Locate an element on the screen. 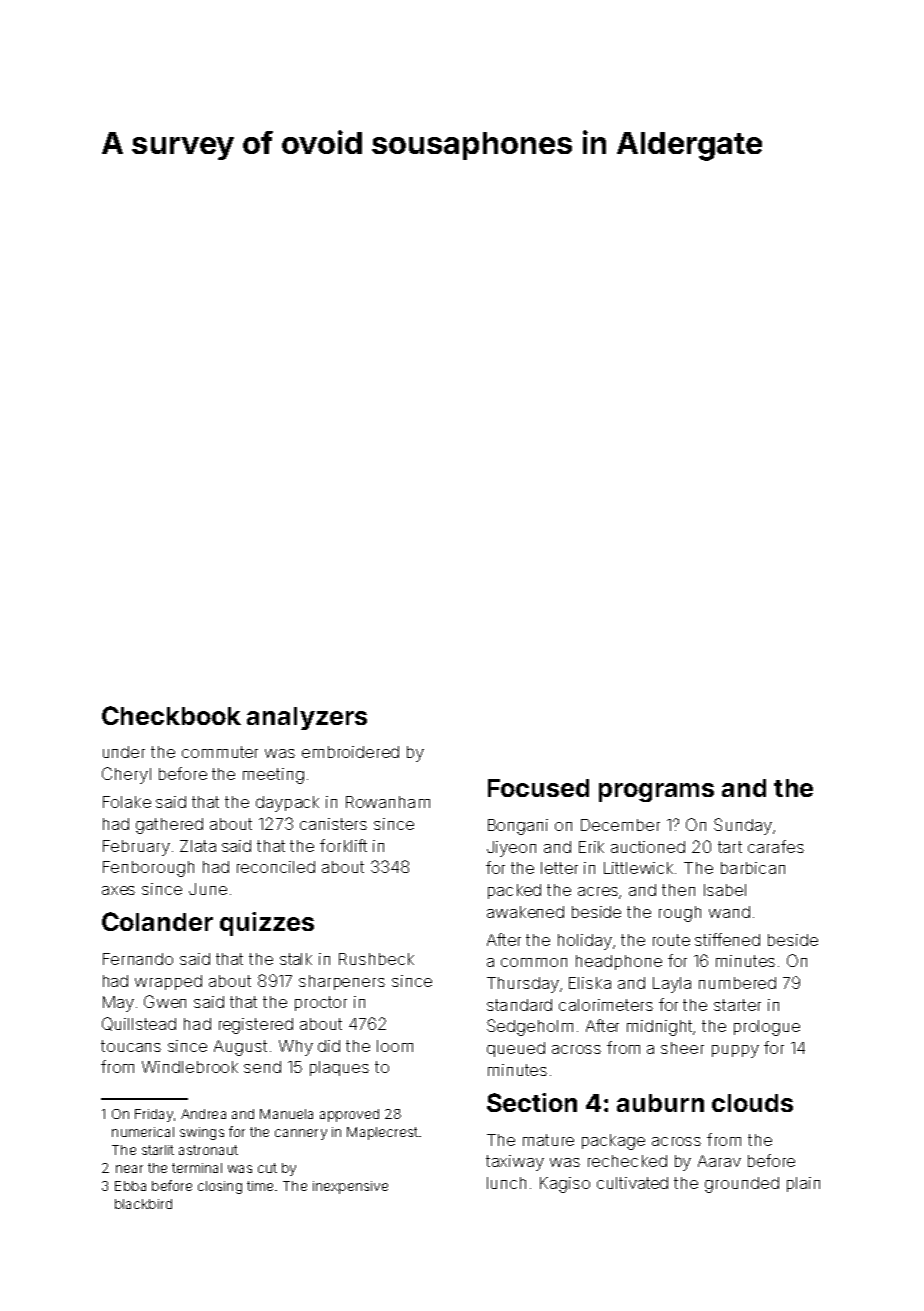 Image resolution: width=924 pixels, height=1311 pixels. Andrea is located at coordinates (203, 1114).
